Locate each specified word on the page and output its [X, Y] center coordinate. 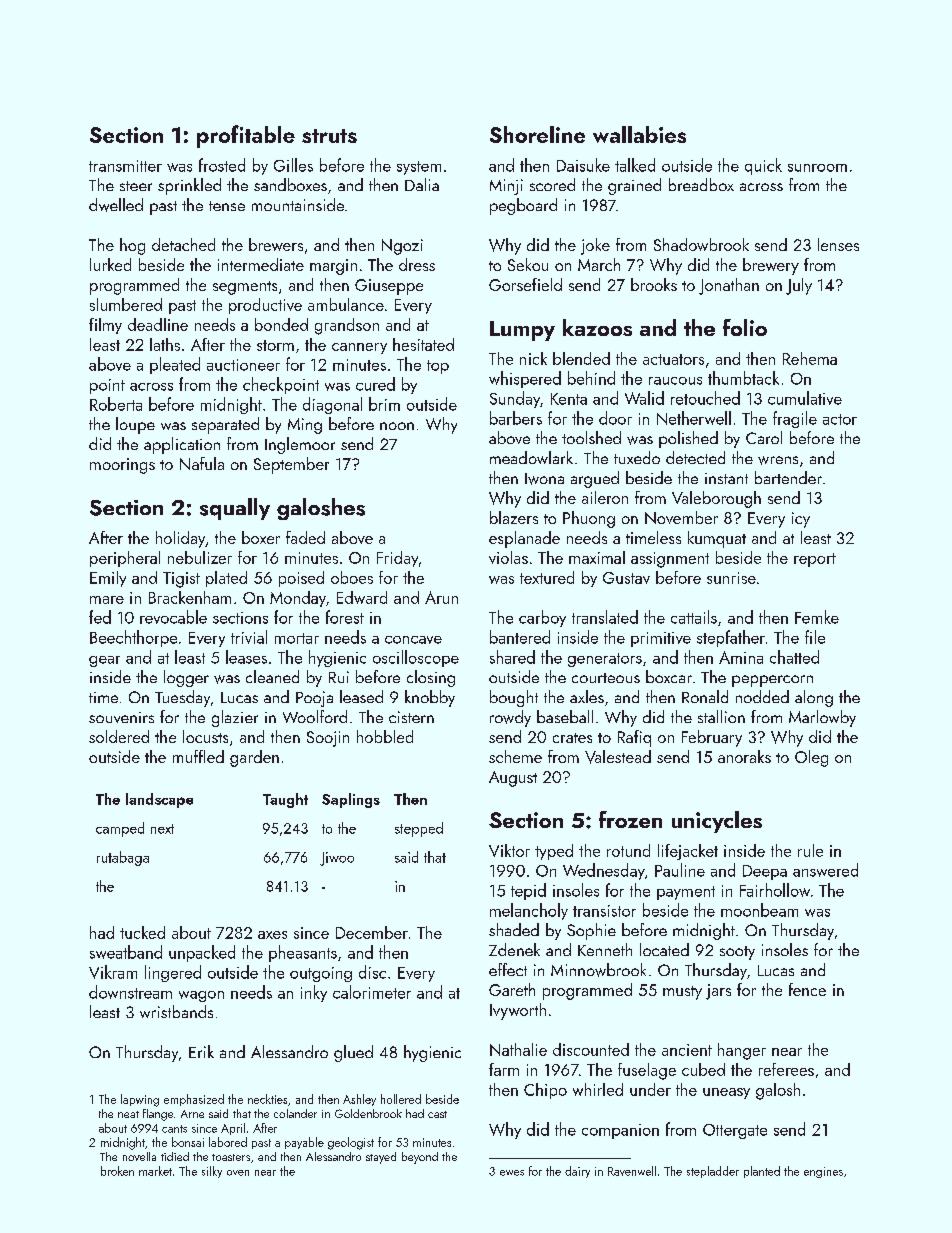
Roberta [116, 404]
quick [763, 166]
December [372, 932]
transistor [604, 911]
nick [533, 358]
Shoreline [537, 134]
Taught [285, 800]
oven [238, 1173]
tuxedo [637, 457]
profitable [246, 136]
